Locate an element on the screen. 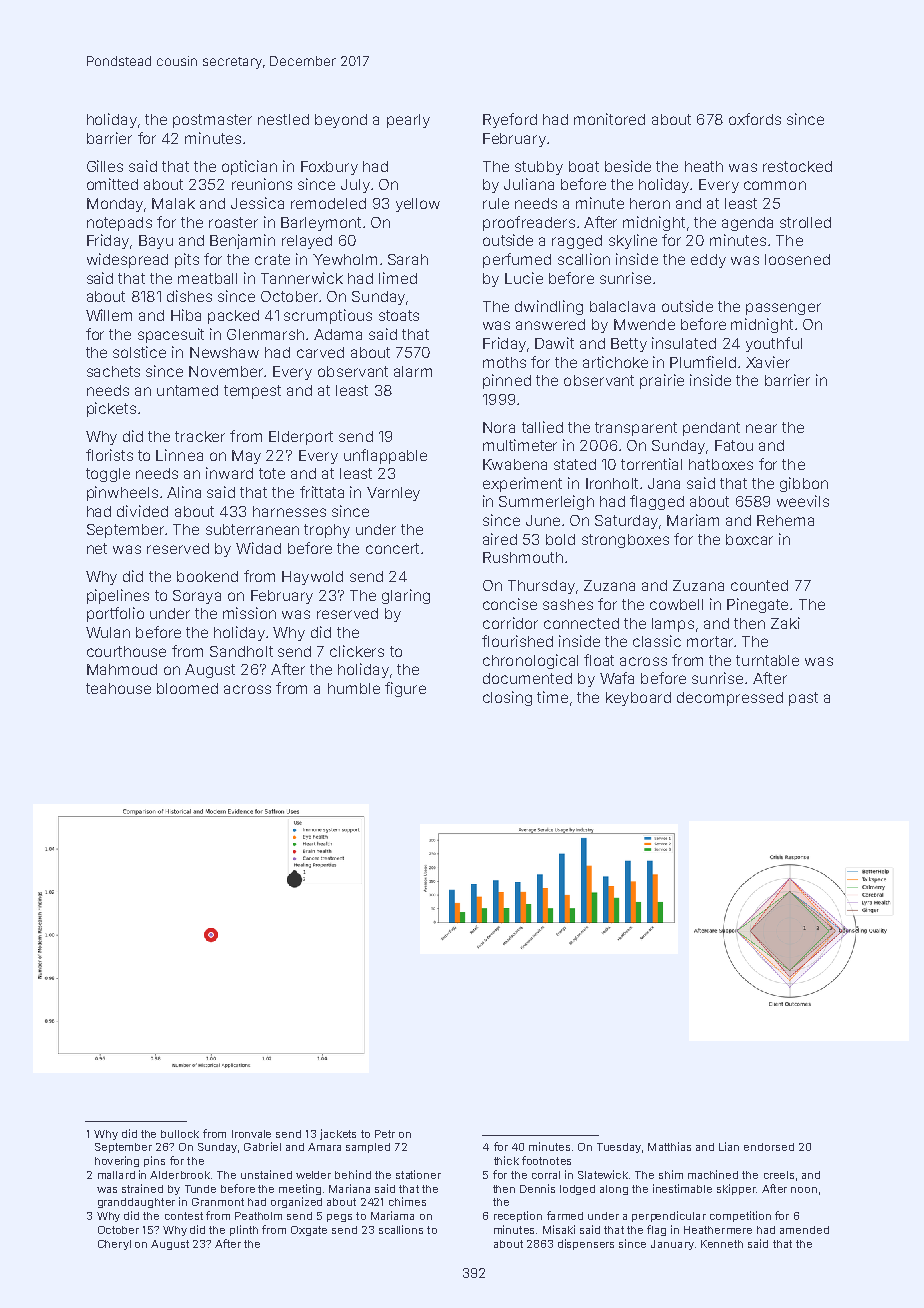 This screenshot has width=924, height=1308. unflappable is located at coordinates (385, 456).
